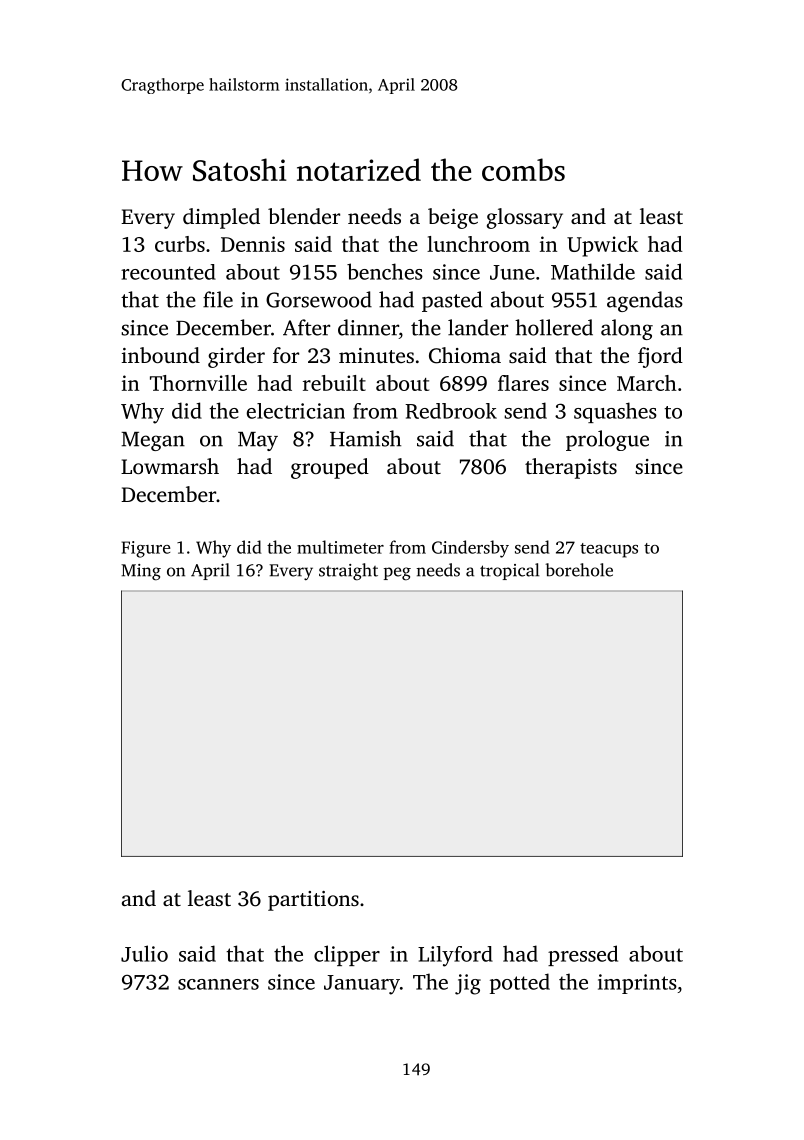  I want to click on glossary, so click(525, 218).
